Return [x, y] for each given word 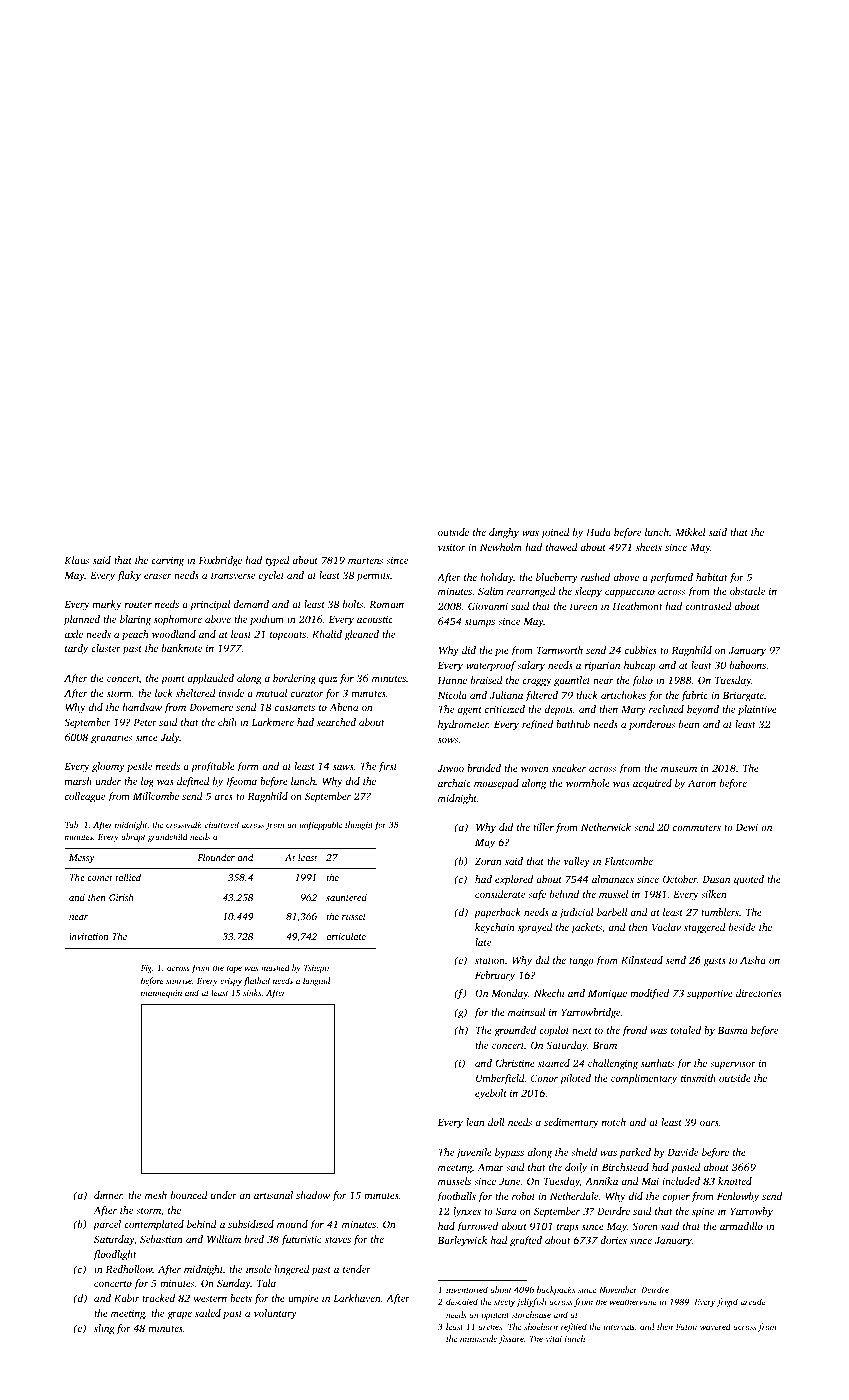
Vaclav [666, 927]
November [618, 1289]
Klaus [76, 560]
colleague [85, 797]
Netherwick [606, 827]
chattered [222, 824]
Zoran [488, 861]
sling [104, 1329]
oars [709, 1123]
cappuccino [630, 592]
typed [278, 561]
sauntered [346, 897]
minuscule [478, 1338]
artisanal [273, 1195]
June [509, 1181]
